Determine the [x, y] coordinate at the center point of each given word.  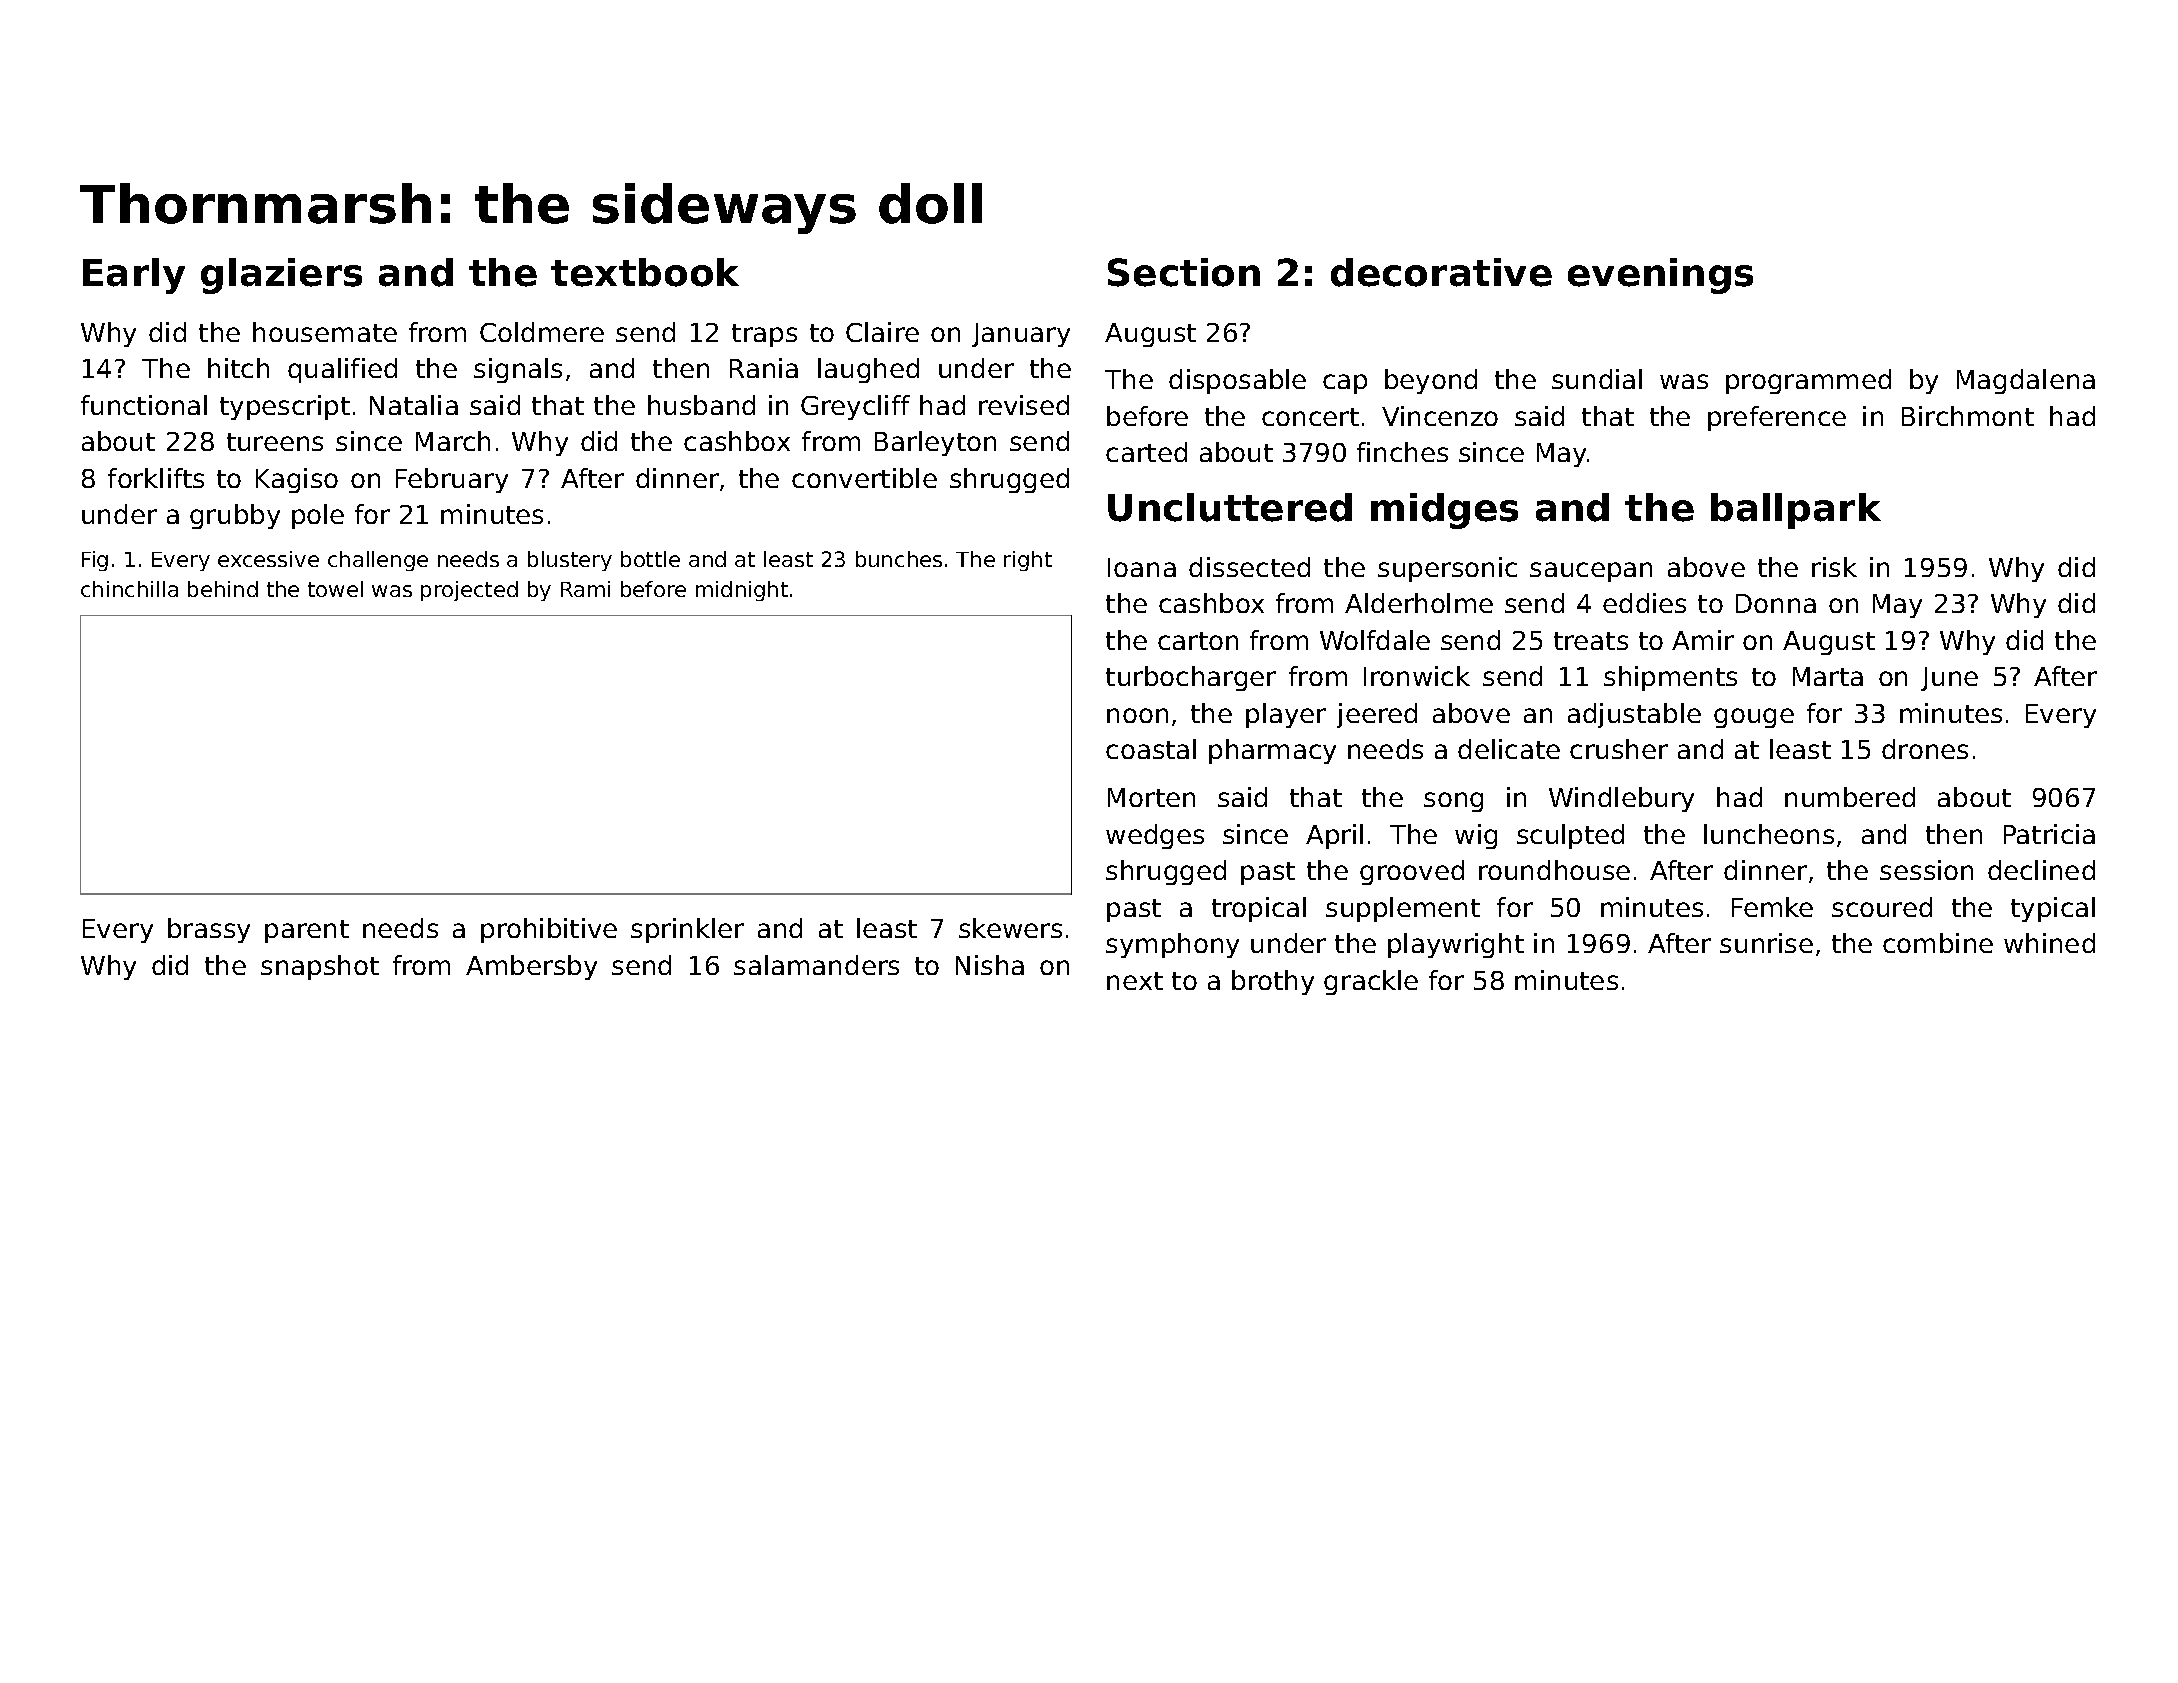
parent [307, 931]
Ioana [1142, 567]
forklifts [156, 478]
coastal [1151, 749]
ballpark [1796, 511]
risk [1834, 567]
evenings [1660, 276]
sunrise [1766, 943]
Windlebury [1621, 799]
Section [1184, 272]
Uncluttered [1230, 507]
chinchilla [129, 589]
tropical [1259, 909]
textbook [645, 272]
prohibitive [549, 930]
